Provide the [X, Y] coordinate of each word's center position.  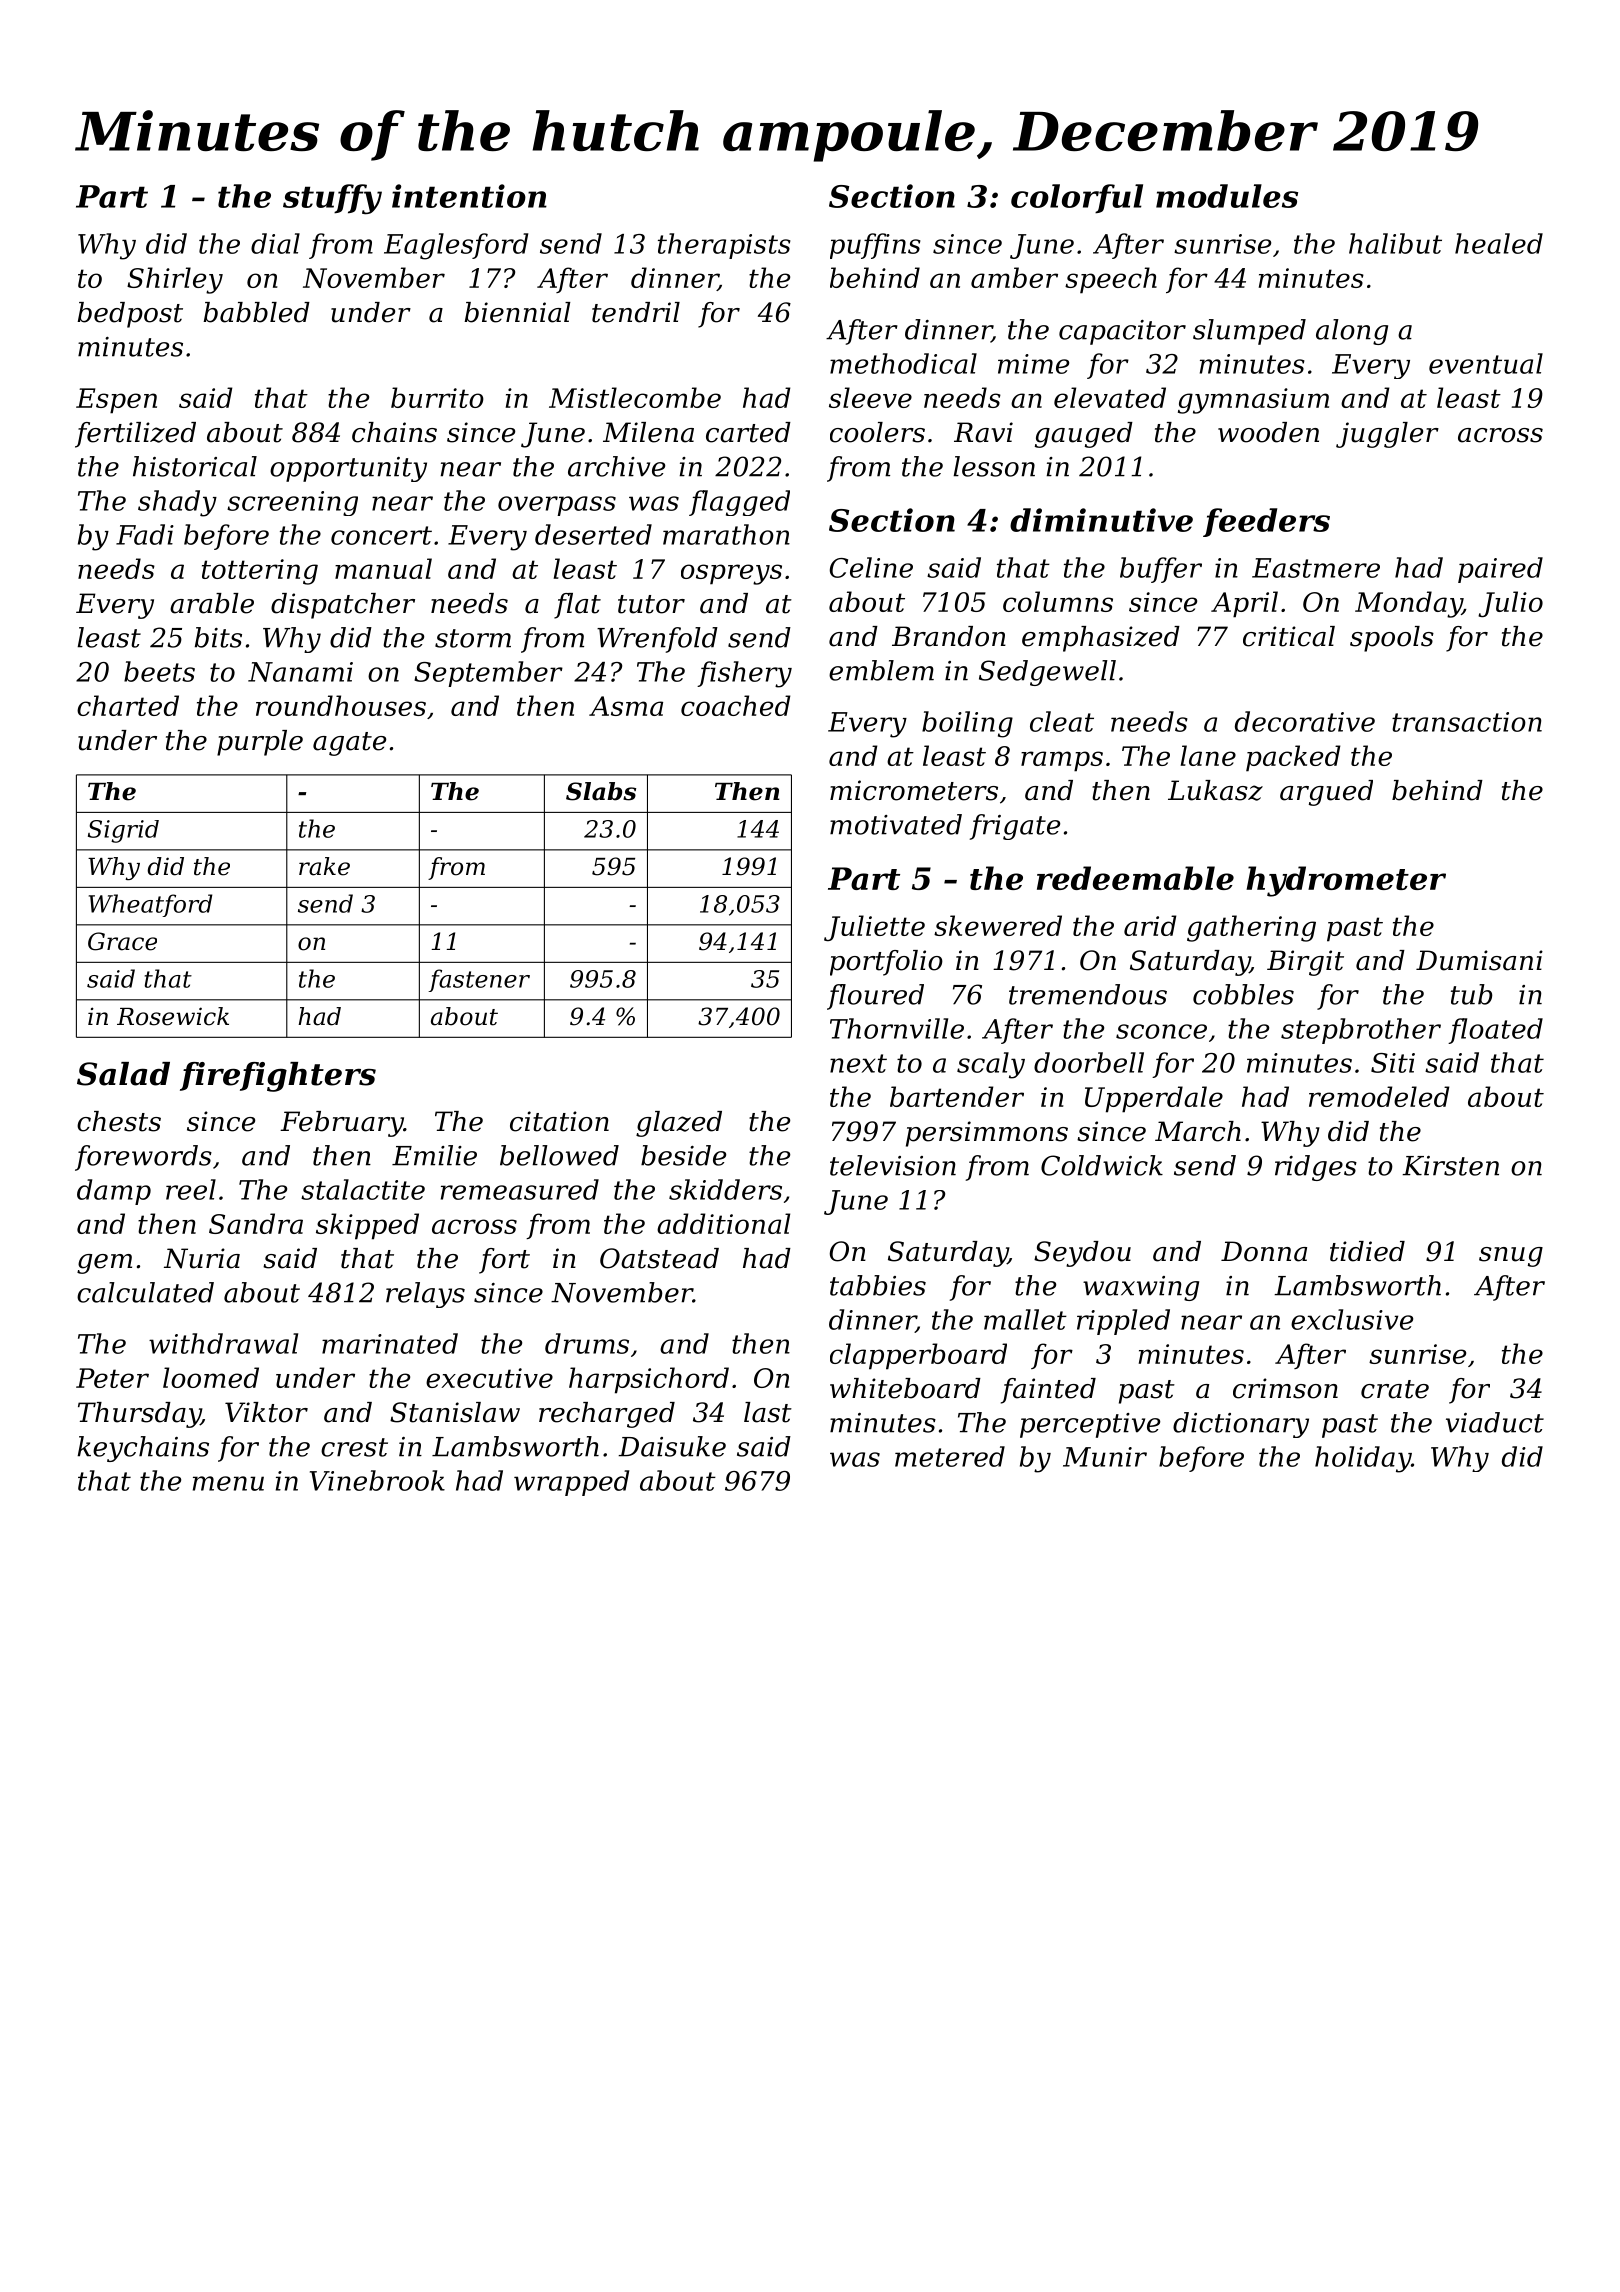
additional [723, 1223]
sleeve [870, 397]
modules [1227, 196]
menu [228, 1483]
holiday [1363, 1459]
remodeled [1379, 1096]
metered [950, 1456]
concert [381, 535]
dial [275, 243]
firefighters [278, 1077]
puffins [875, 246]
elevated [1110, 397]
